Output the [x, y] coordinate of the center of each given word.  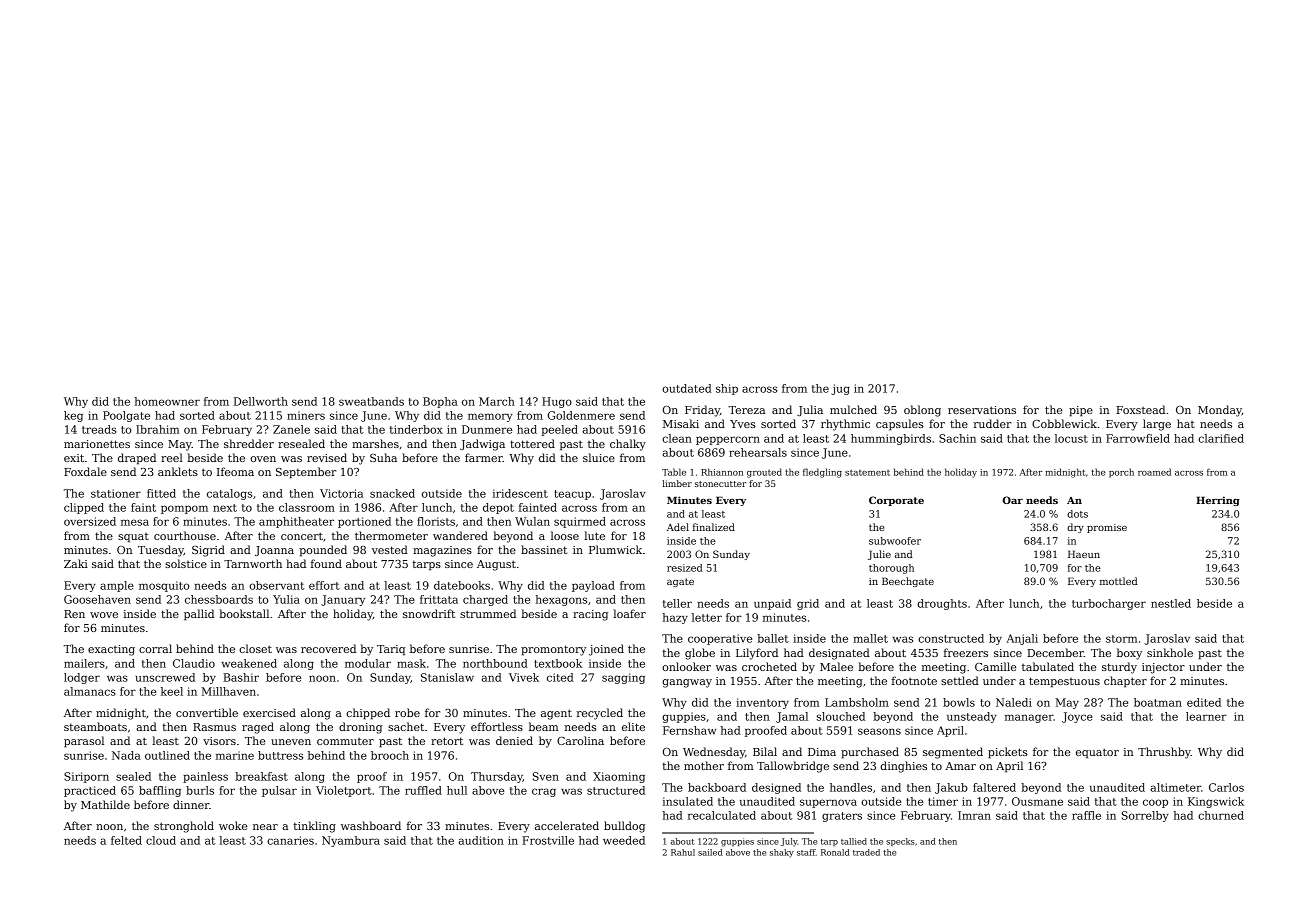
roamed [1154, 472]
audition [481, 840]
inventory [762, 703]
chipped [368, 713]
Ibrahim [157, 429]
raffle [1086, 815]
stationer [116, 493]
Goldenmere [581, 415]
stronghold [184, 827]
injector [1163, 668]
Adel [678, 527]
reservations [982, 410]
